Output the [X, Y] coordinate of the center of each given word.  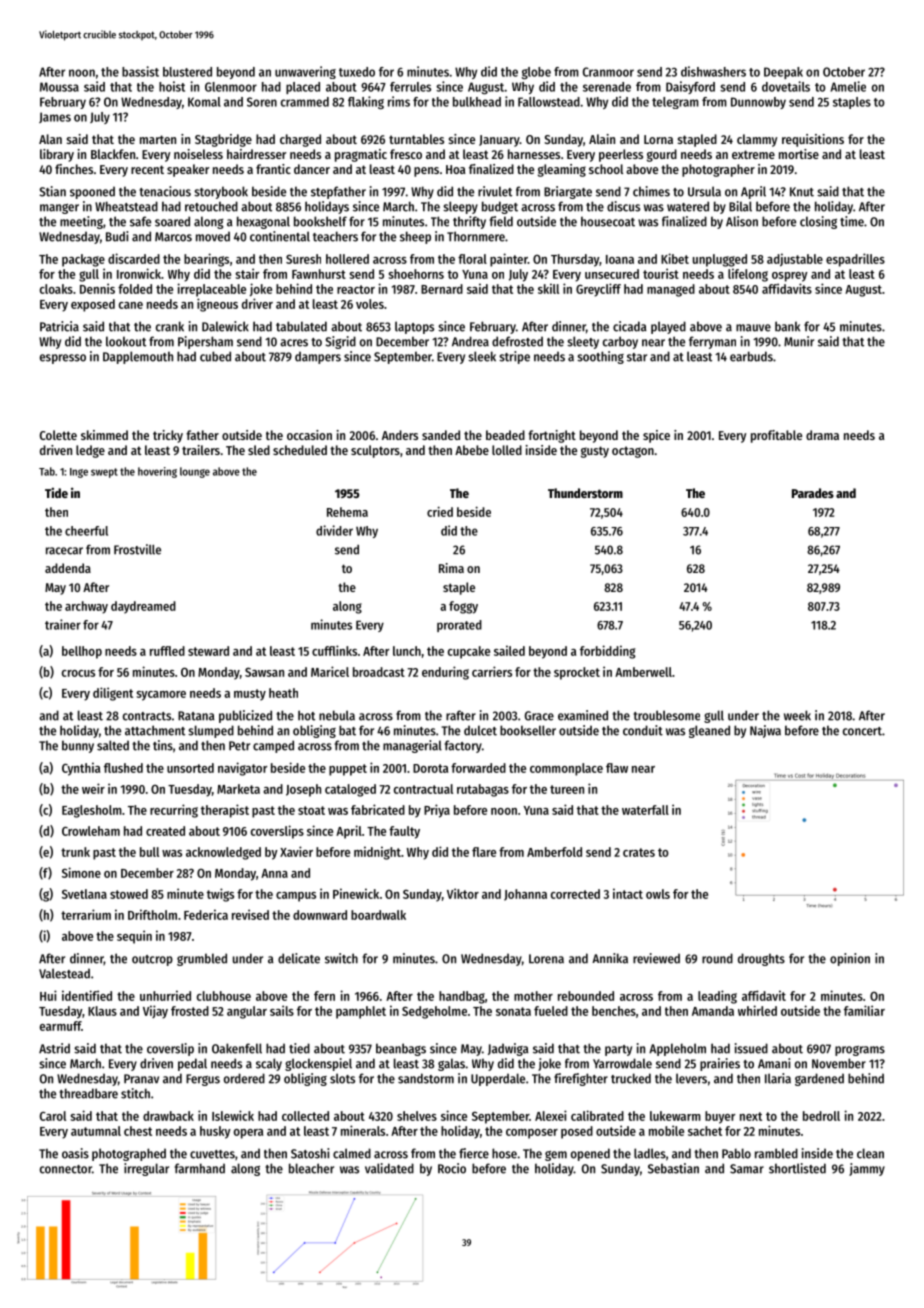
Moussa [59, 87]
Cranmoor [608, 72]
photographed [129, 1154]
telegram [675, 103]
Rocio [452, 1168]
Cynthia [81, 769]
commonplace [566, 769]
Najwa [765, 731]
